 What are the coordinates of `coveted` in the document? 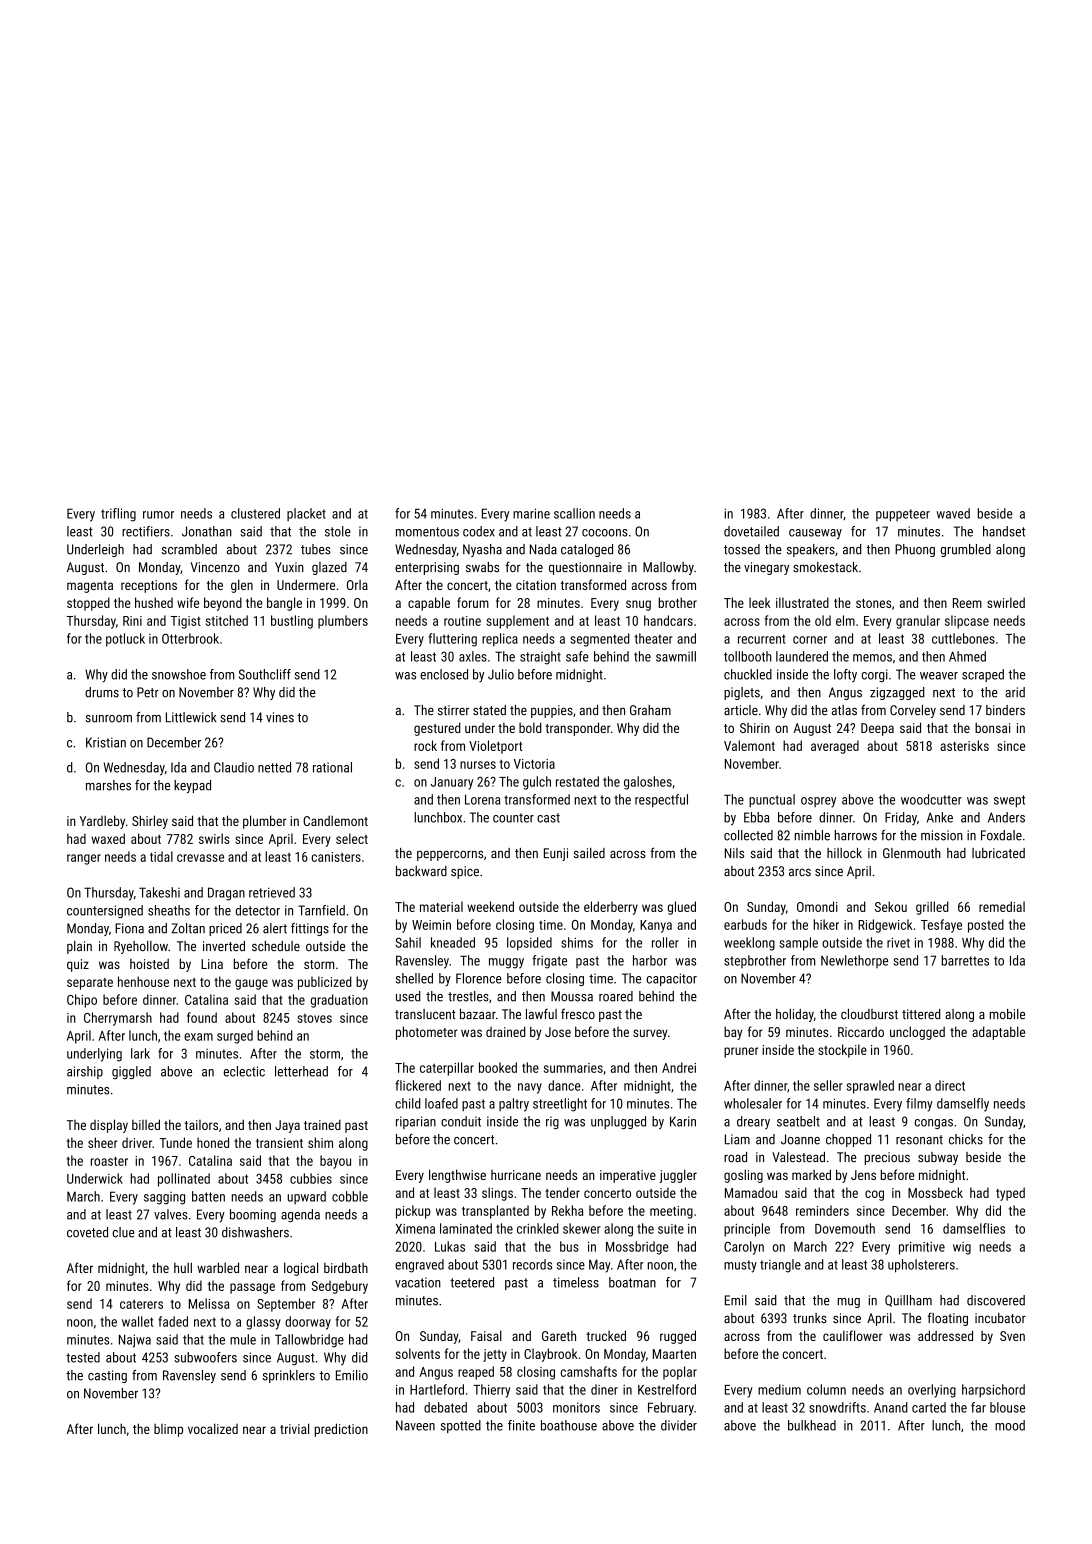 It's located at (87, 1232).
